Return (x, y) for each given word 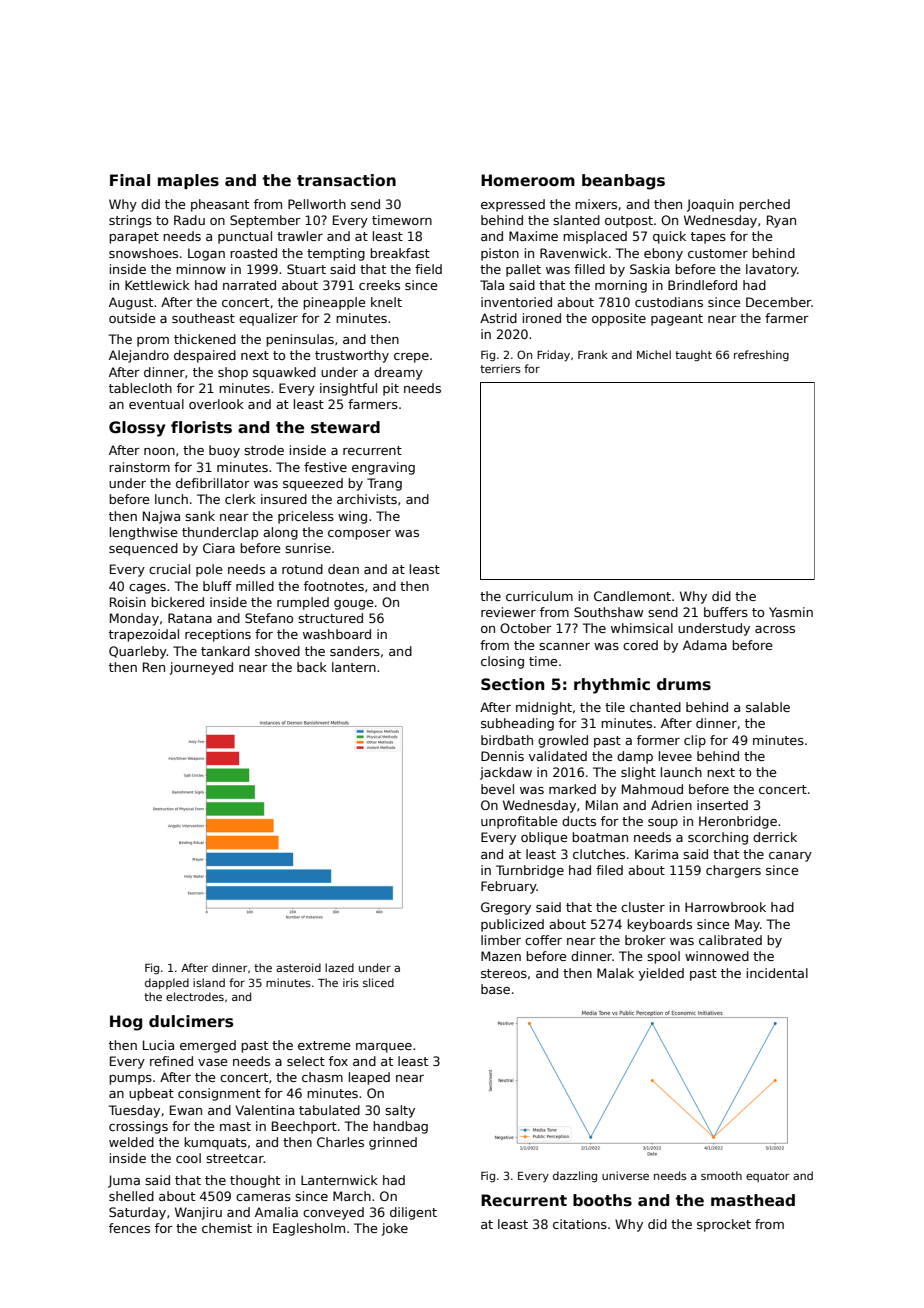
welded (131, 1142)
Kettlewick (157, 285)
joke (395, 1229)
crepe (411, 358)
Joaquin (710, 205)
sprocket (724, 1225)
